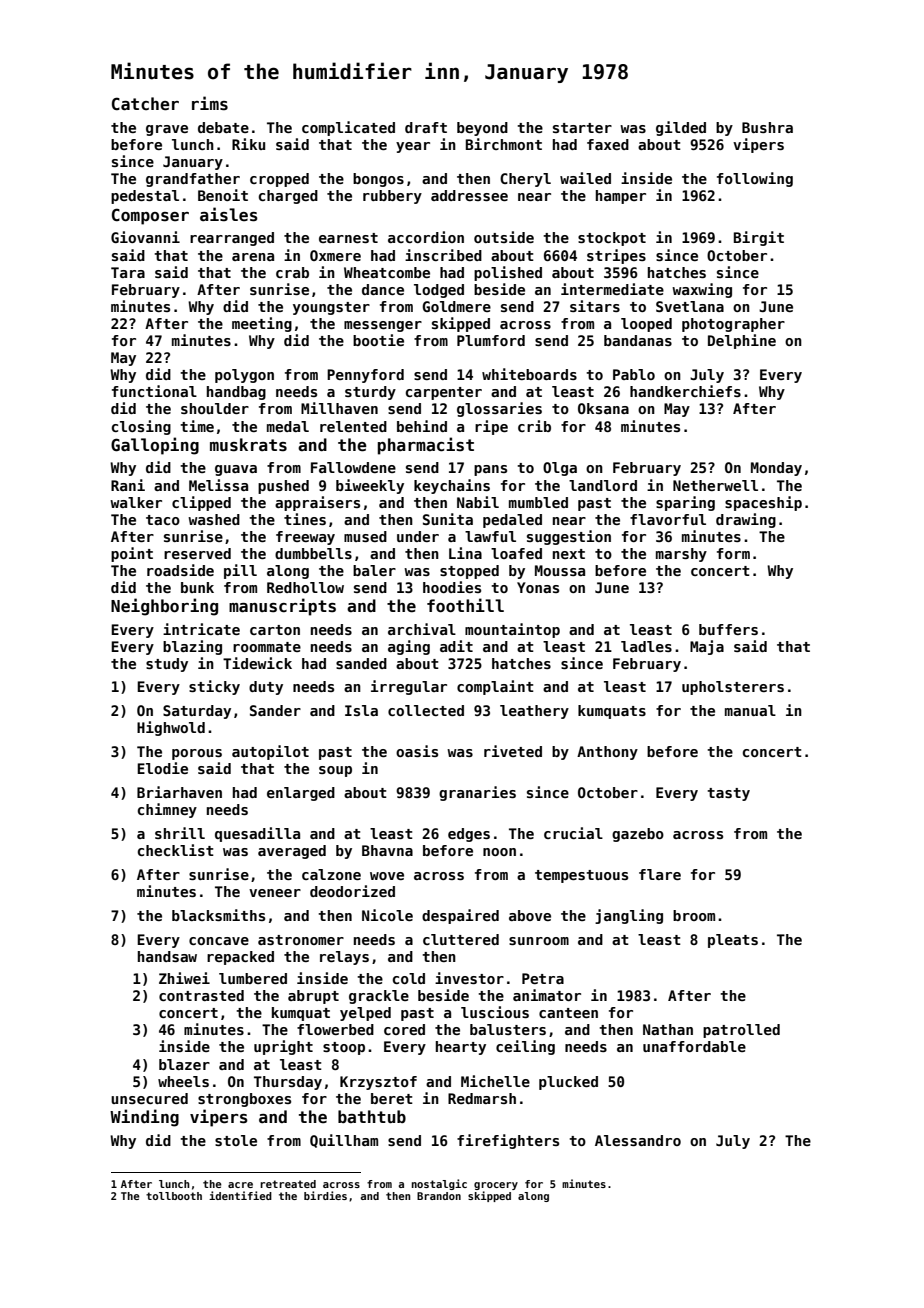 This page has width=924, height=1308. Describe the element at coordinates (162, 768) in the page. I see `Elodie` at that location.
